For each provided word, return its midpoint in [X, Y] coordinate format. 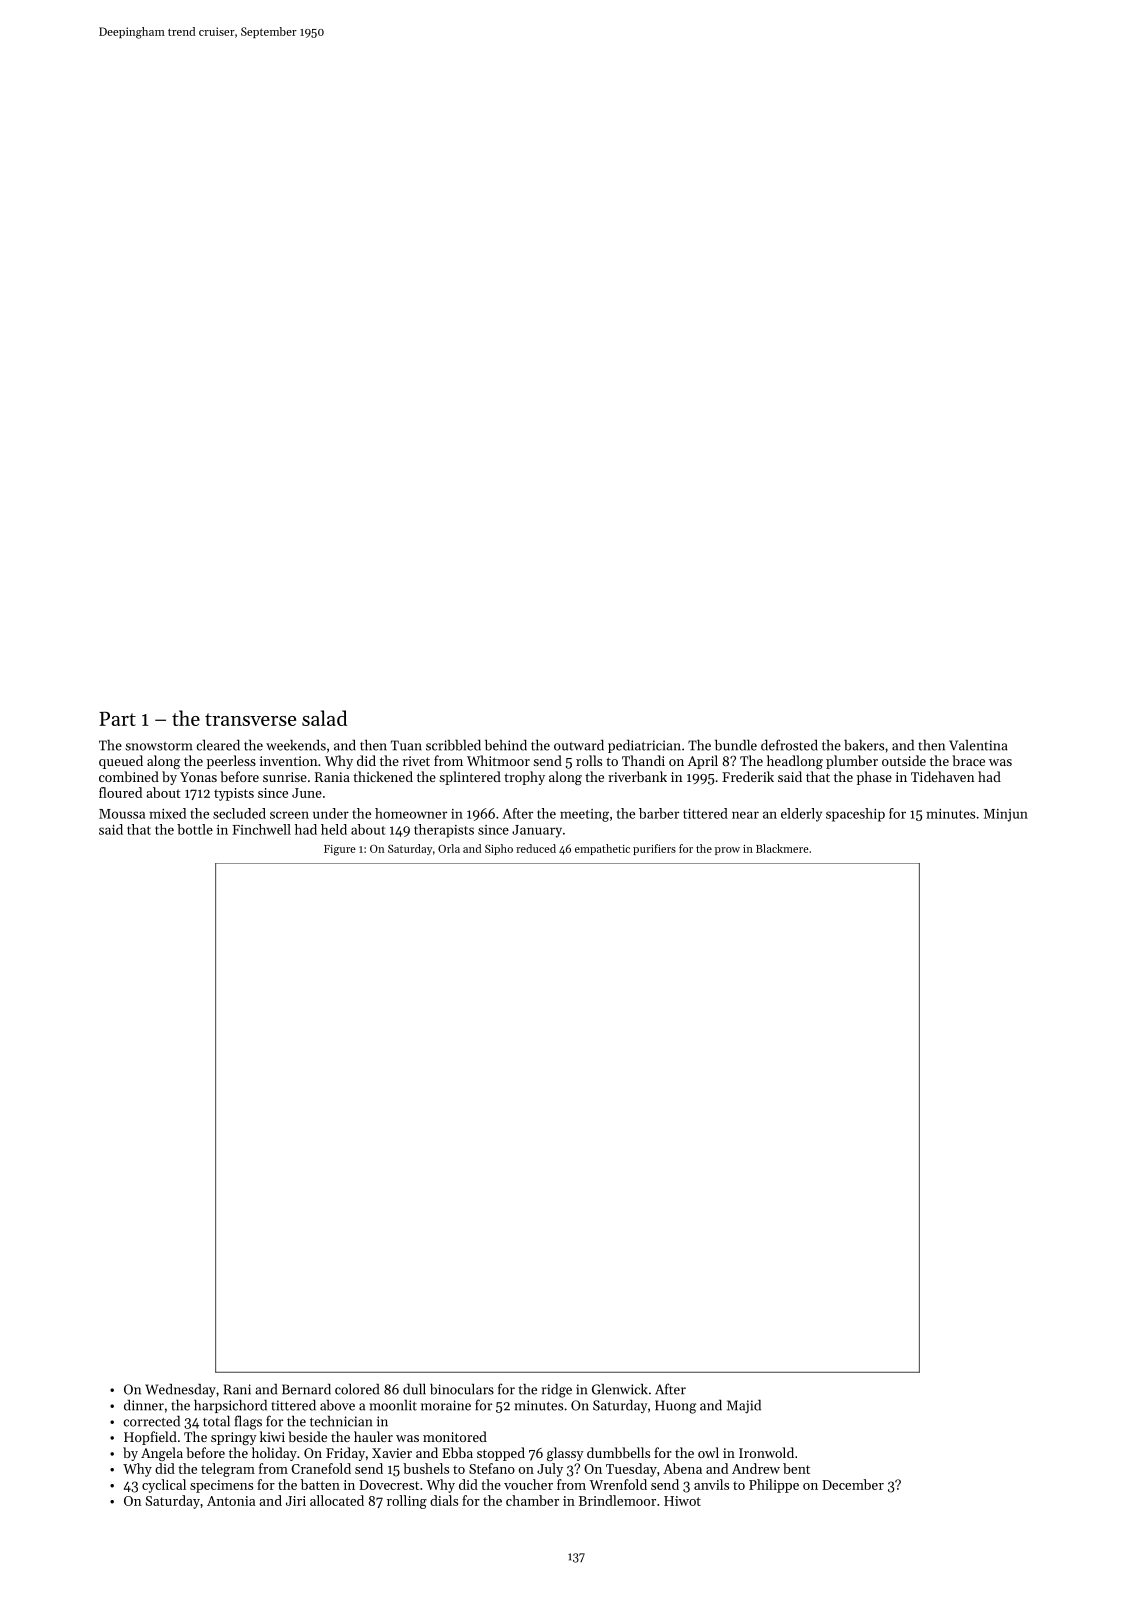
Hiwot [682, 1501]
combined [129, 776]
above [337, 1405]
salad [325, 718]
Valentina [978, 745]
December [853, 1484]
